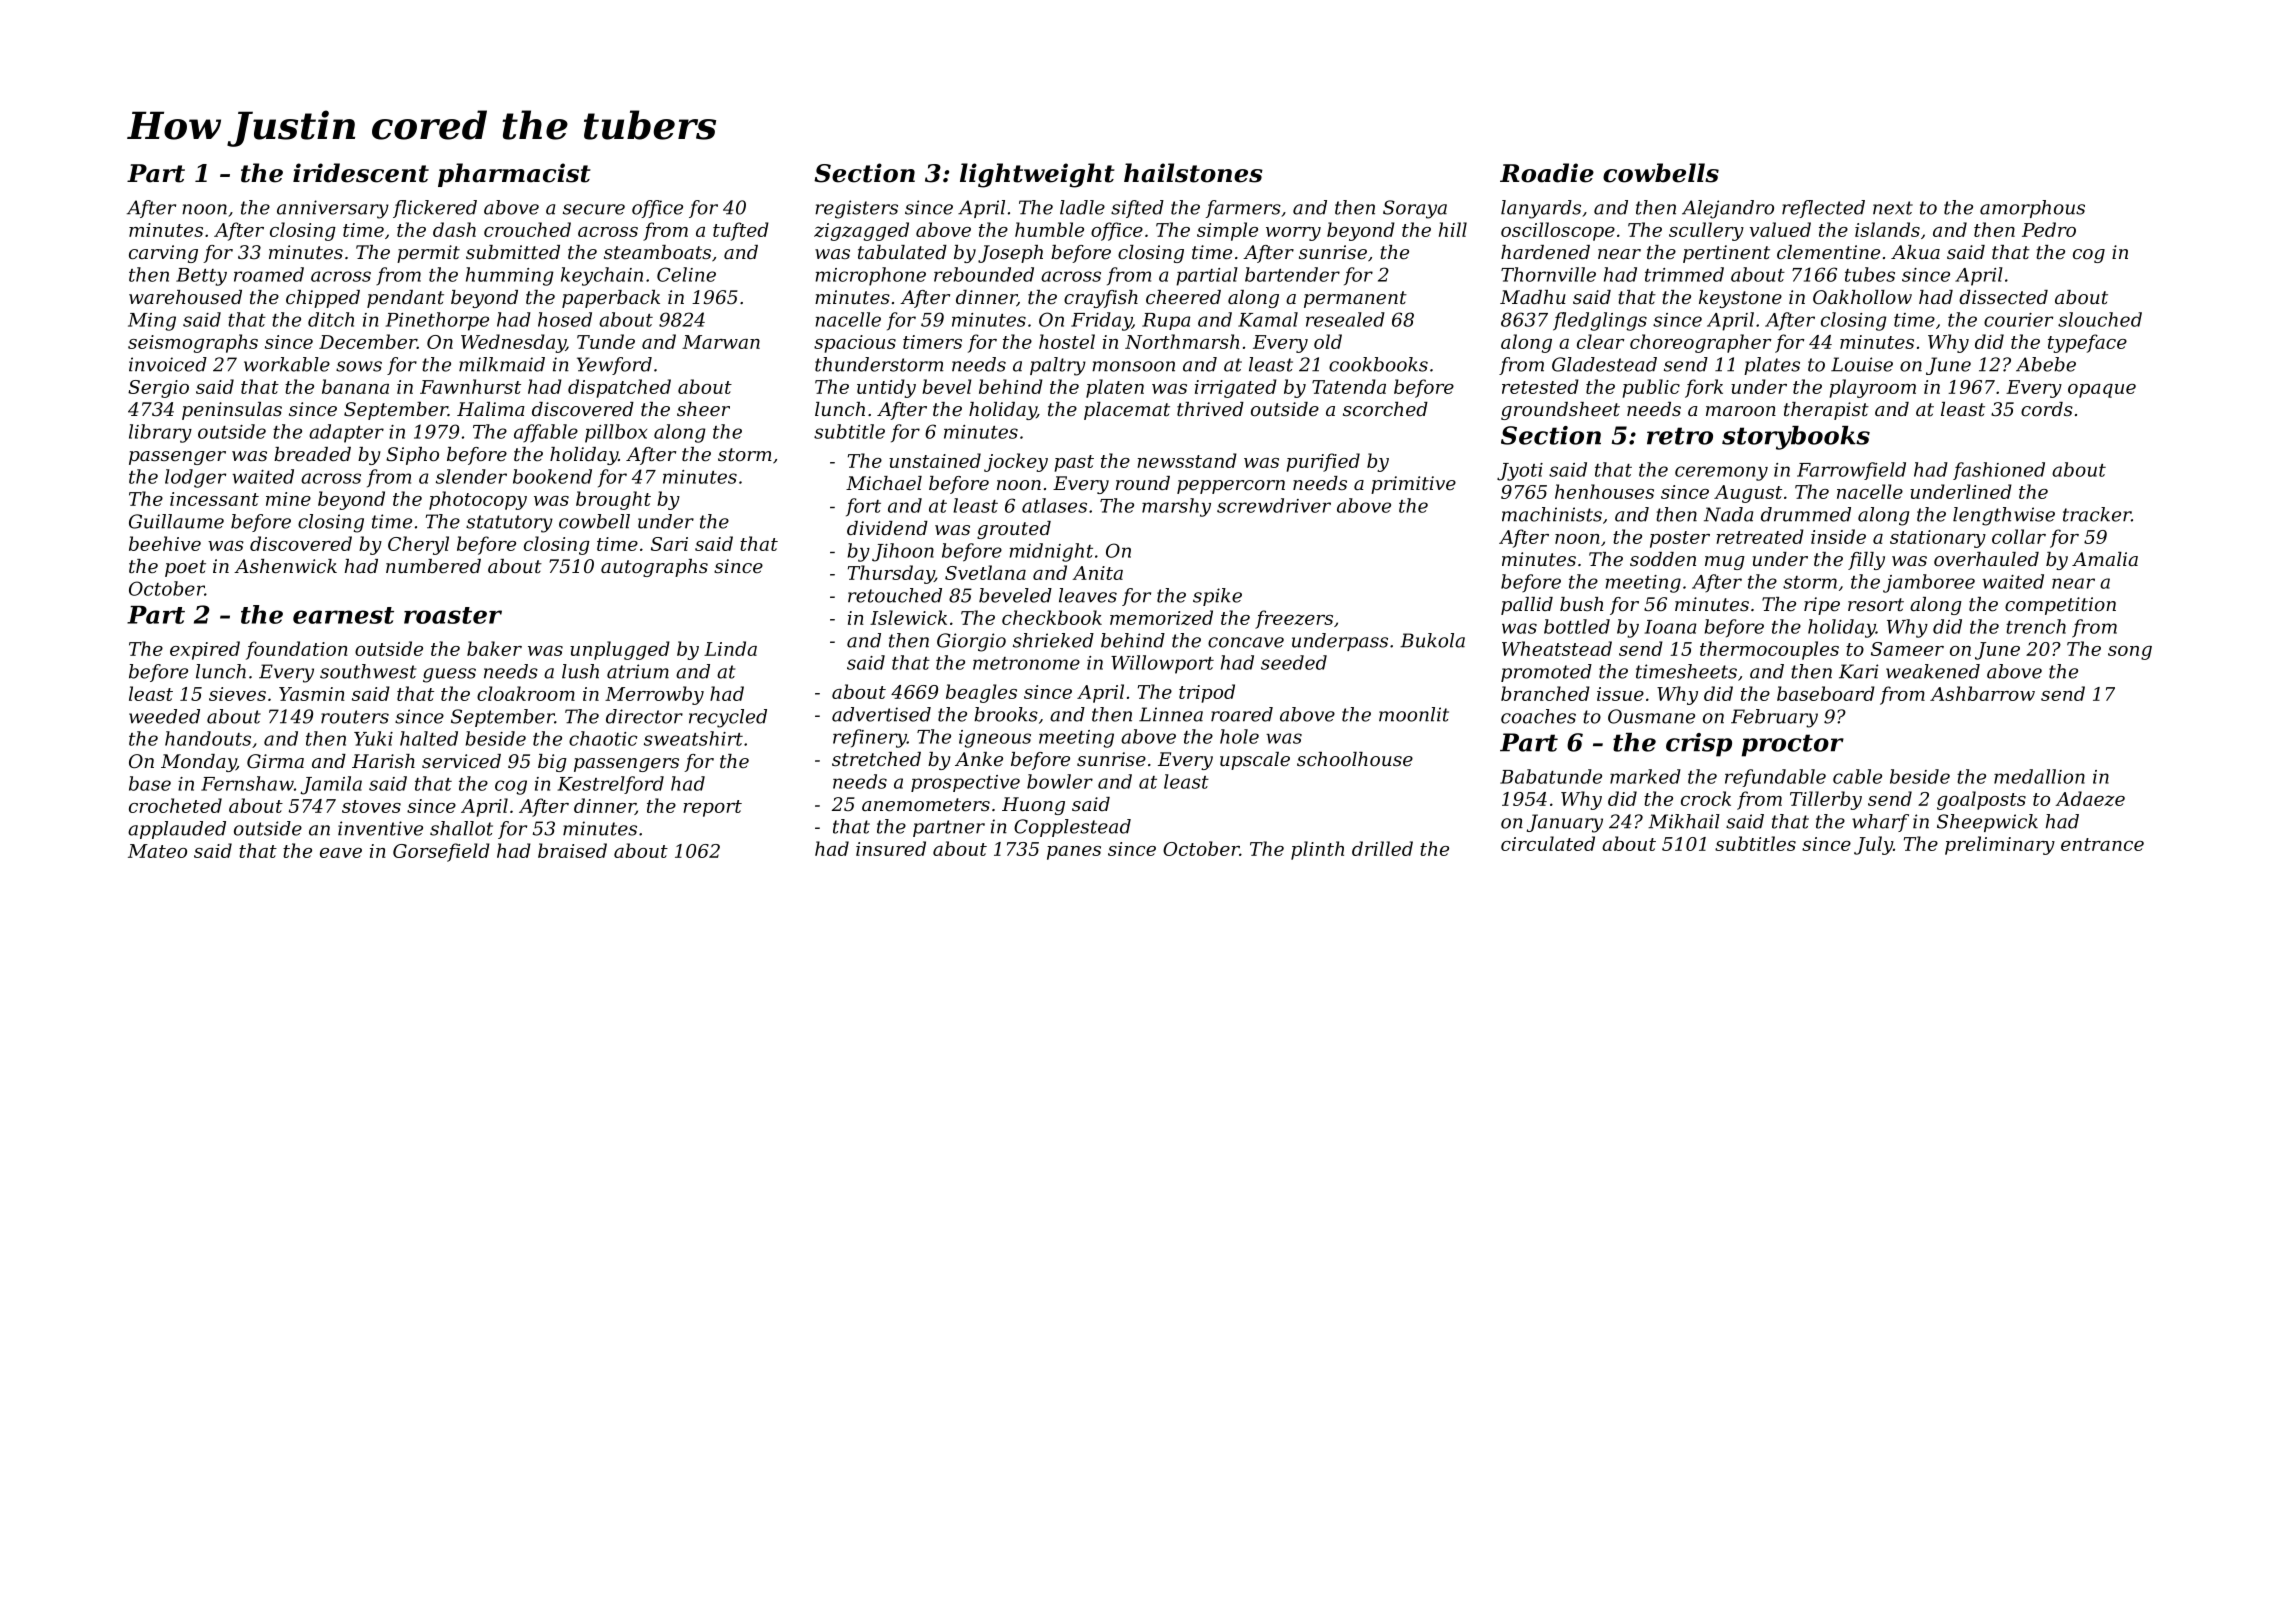  What do you see at coordinates (333, 209) in the image?
I see `anniversary` at bounding box center [333, 209].
